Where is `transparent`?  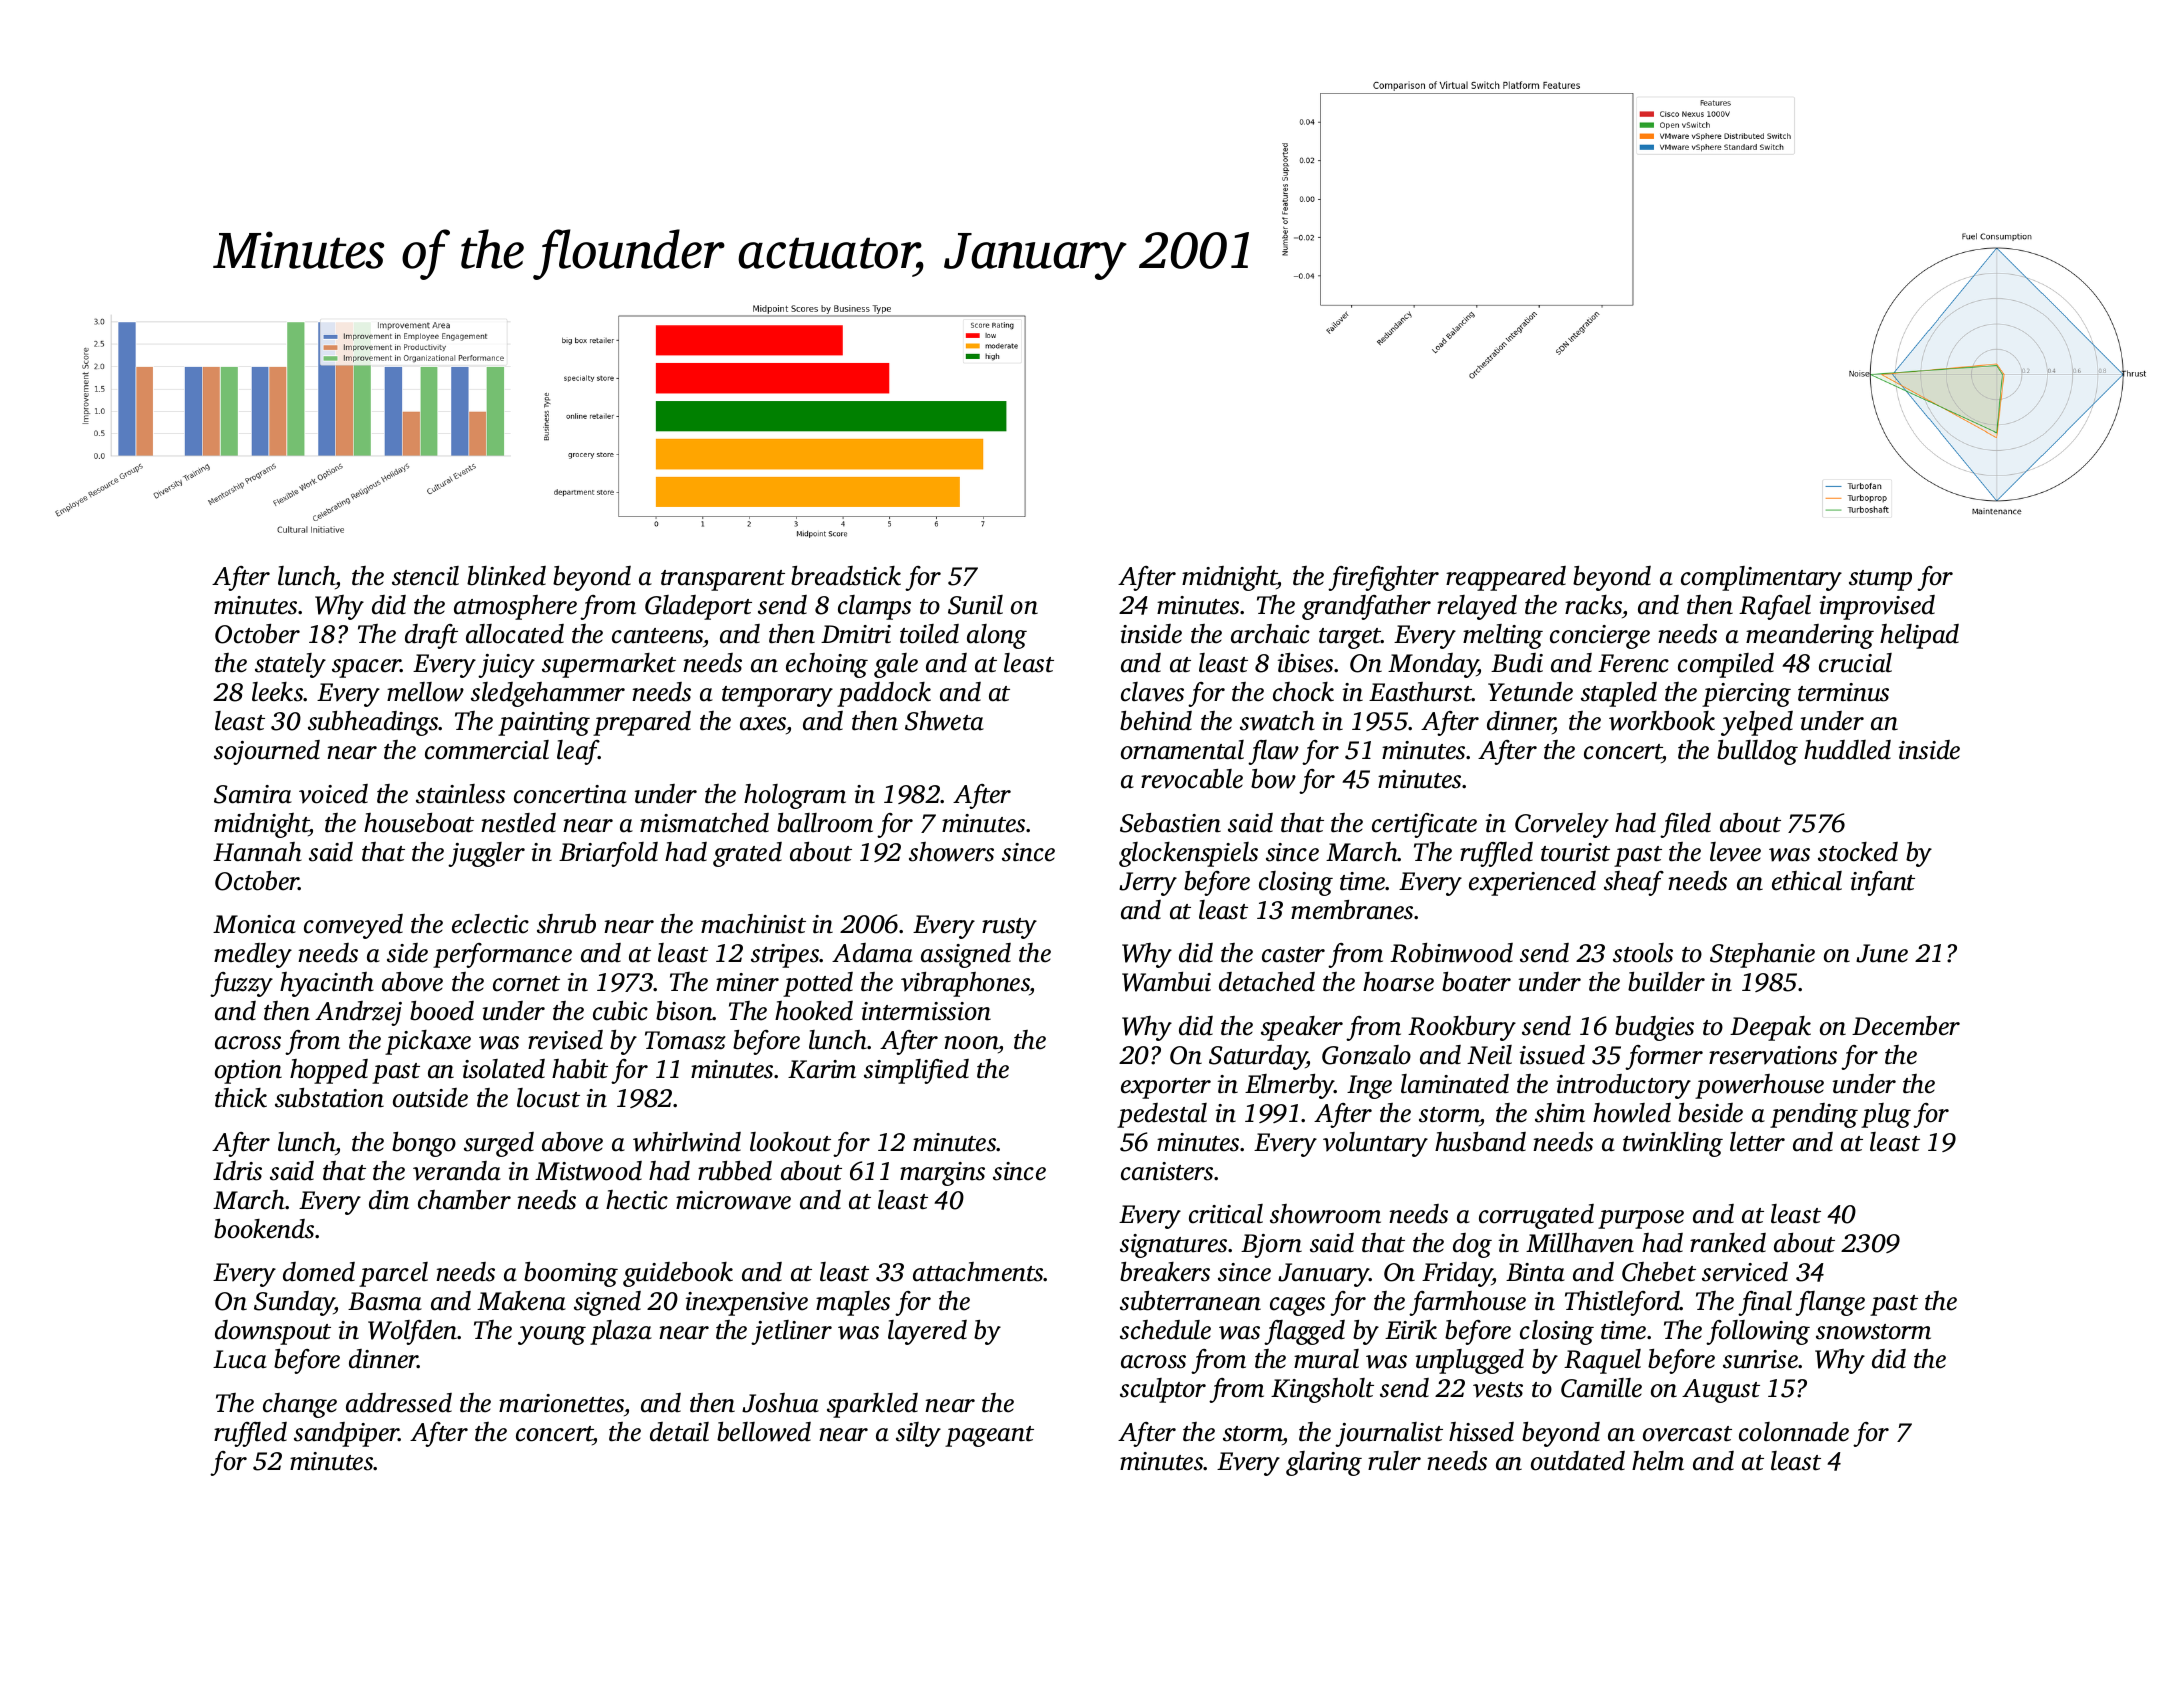 transparent is located at coordinates (723, 580).
